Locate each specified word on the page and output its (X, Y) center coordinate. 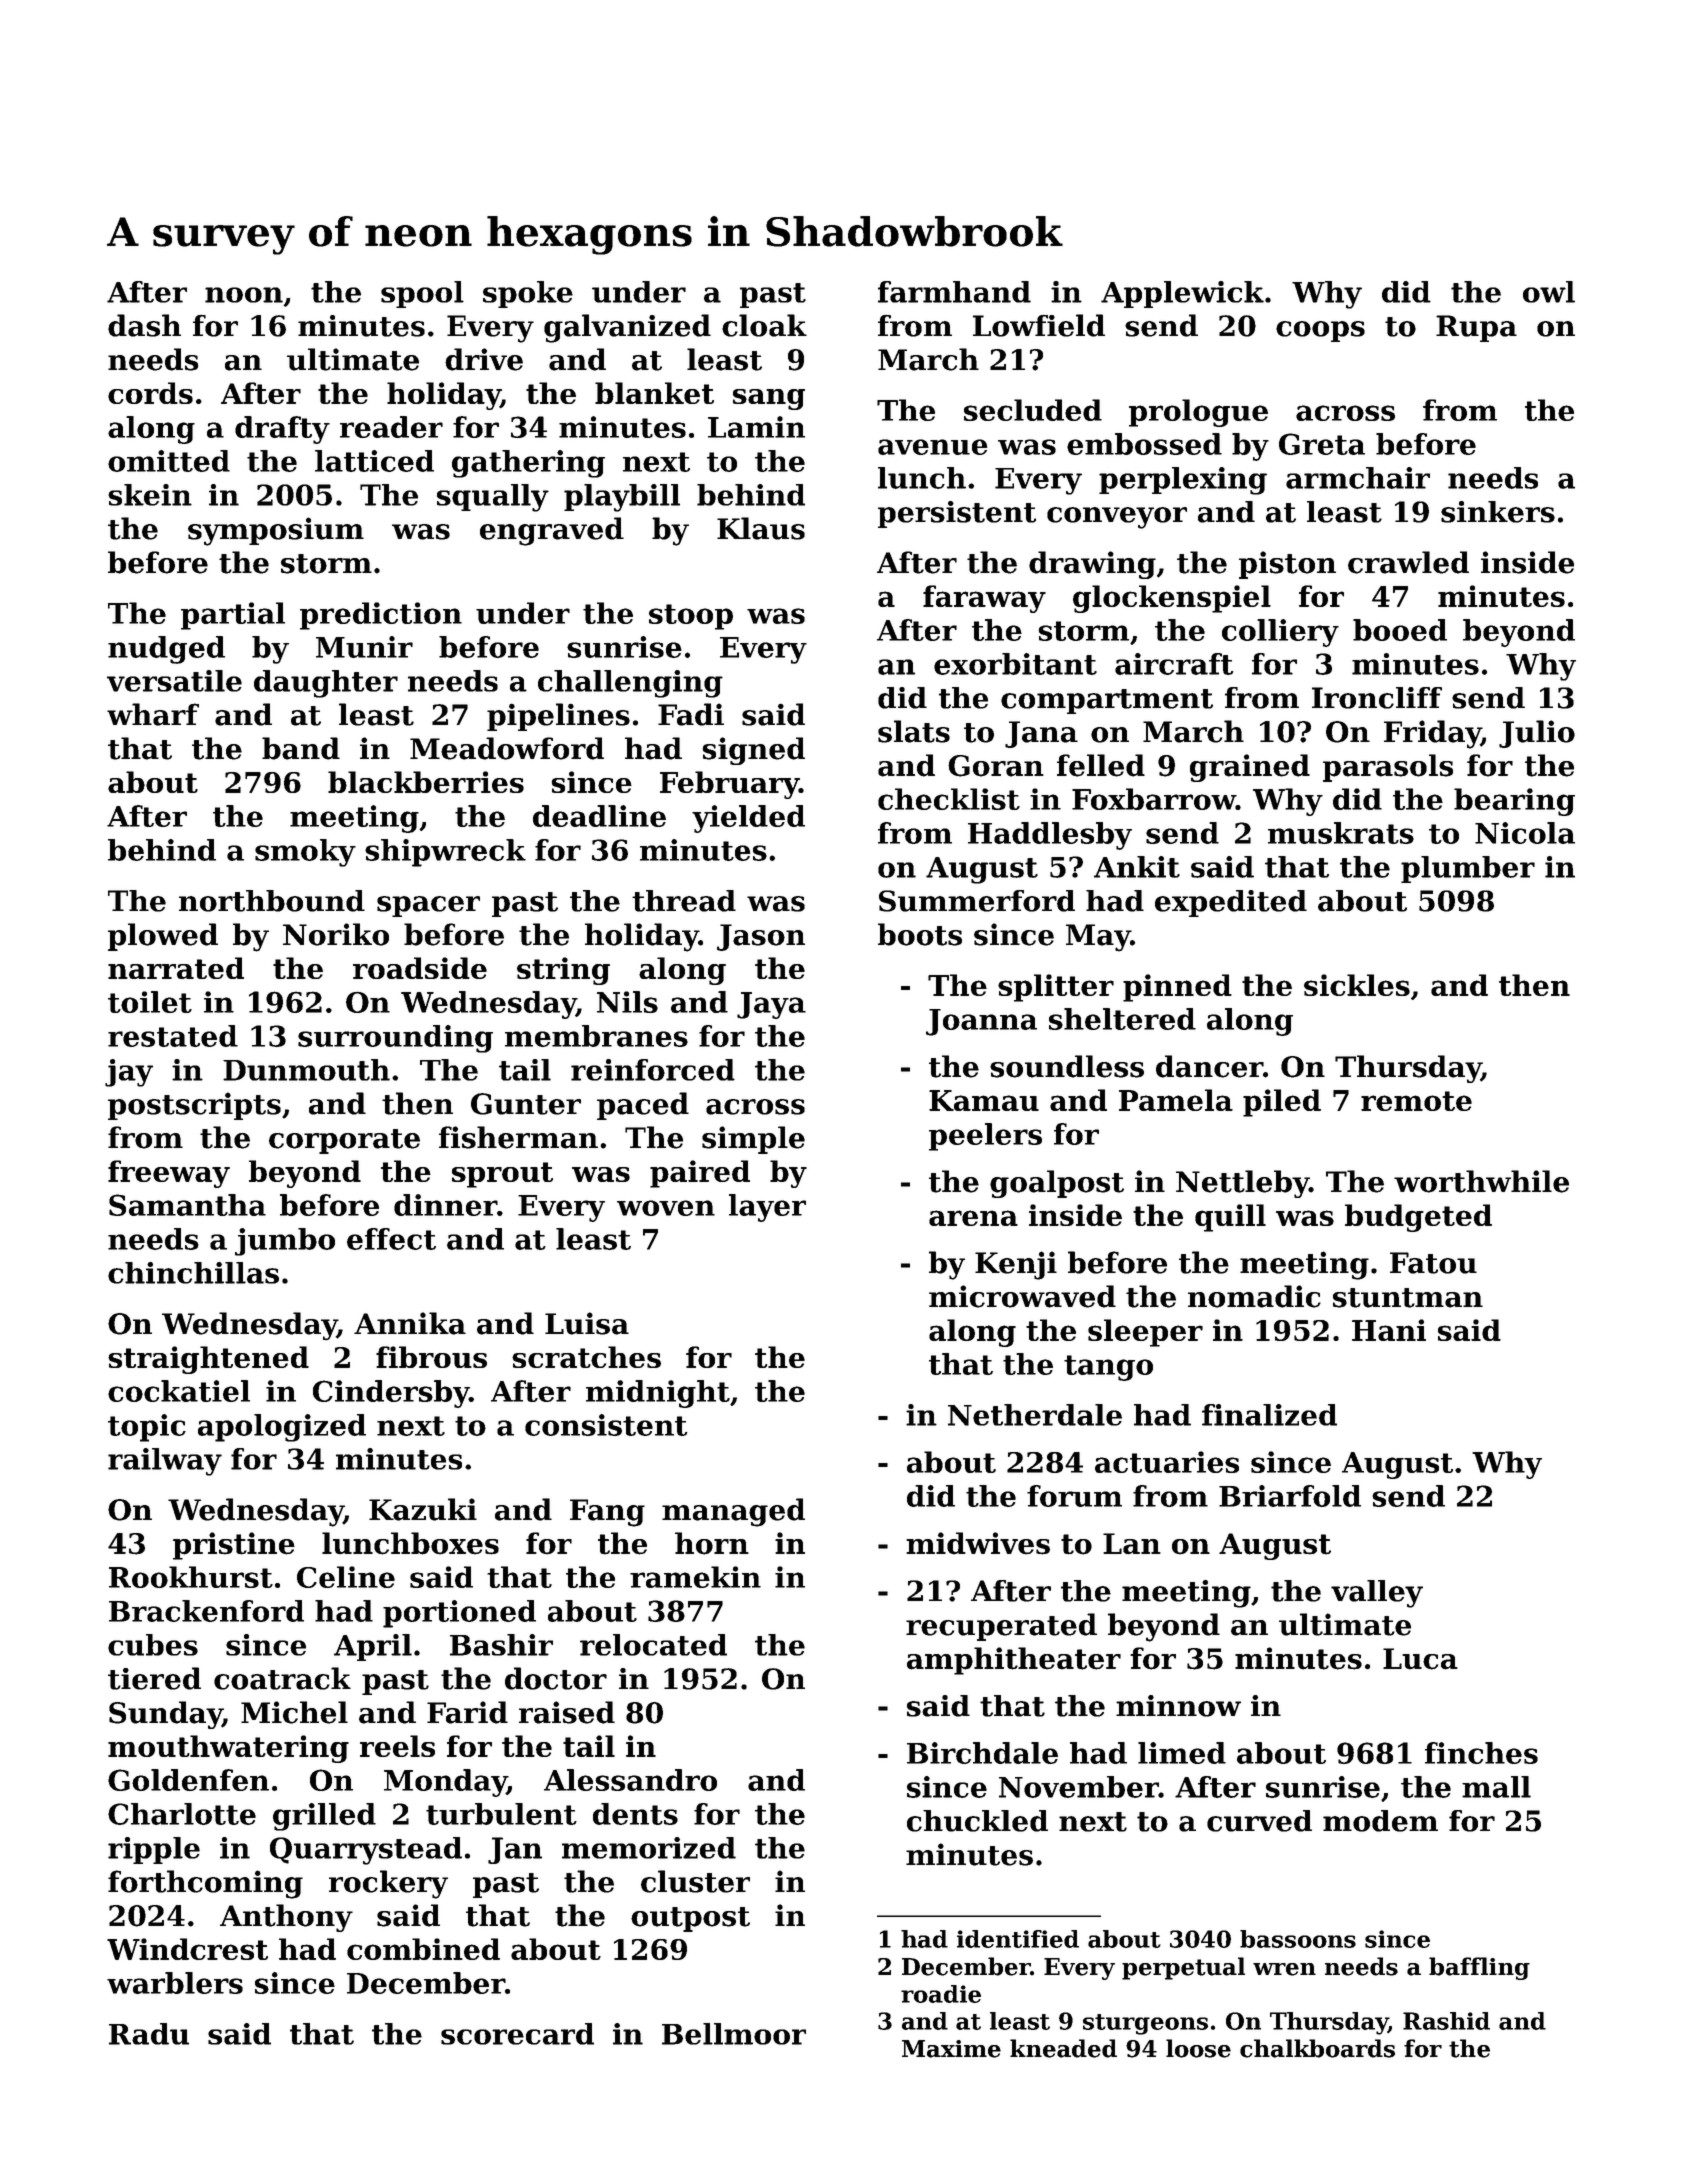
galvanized (627, 328)
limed (1182, 1753)
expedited (1231, 903)
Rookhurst (191, 1577)
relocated (653, 1645)
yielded (748, 819)
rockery (388, 1884)
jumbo (285, 1242)
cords (150, 393)
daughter (326, 684)
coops (1320, 331)
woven (666, 1208)
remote (1416, 1101)
